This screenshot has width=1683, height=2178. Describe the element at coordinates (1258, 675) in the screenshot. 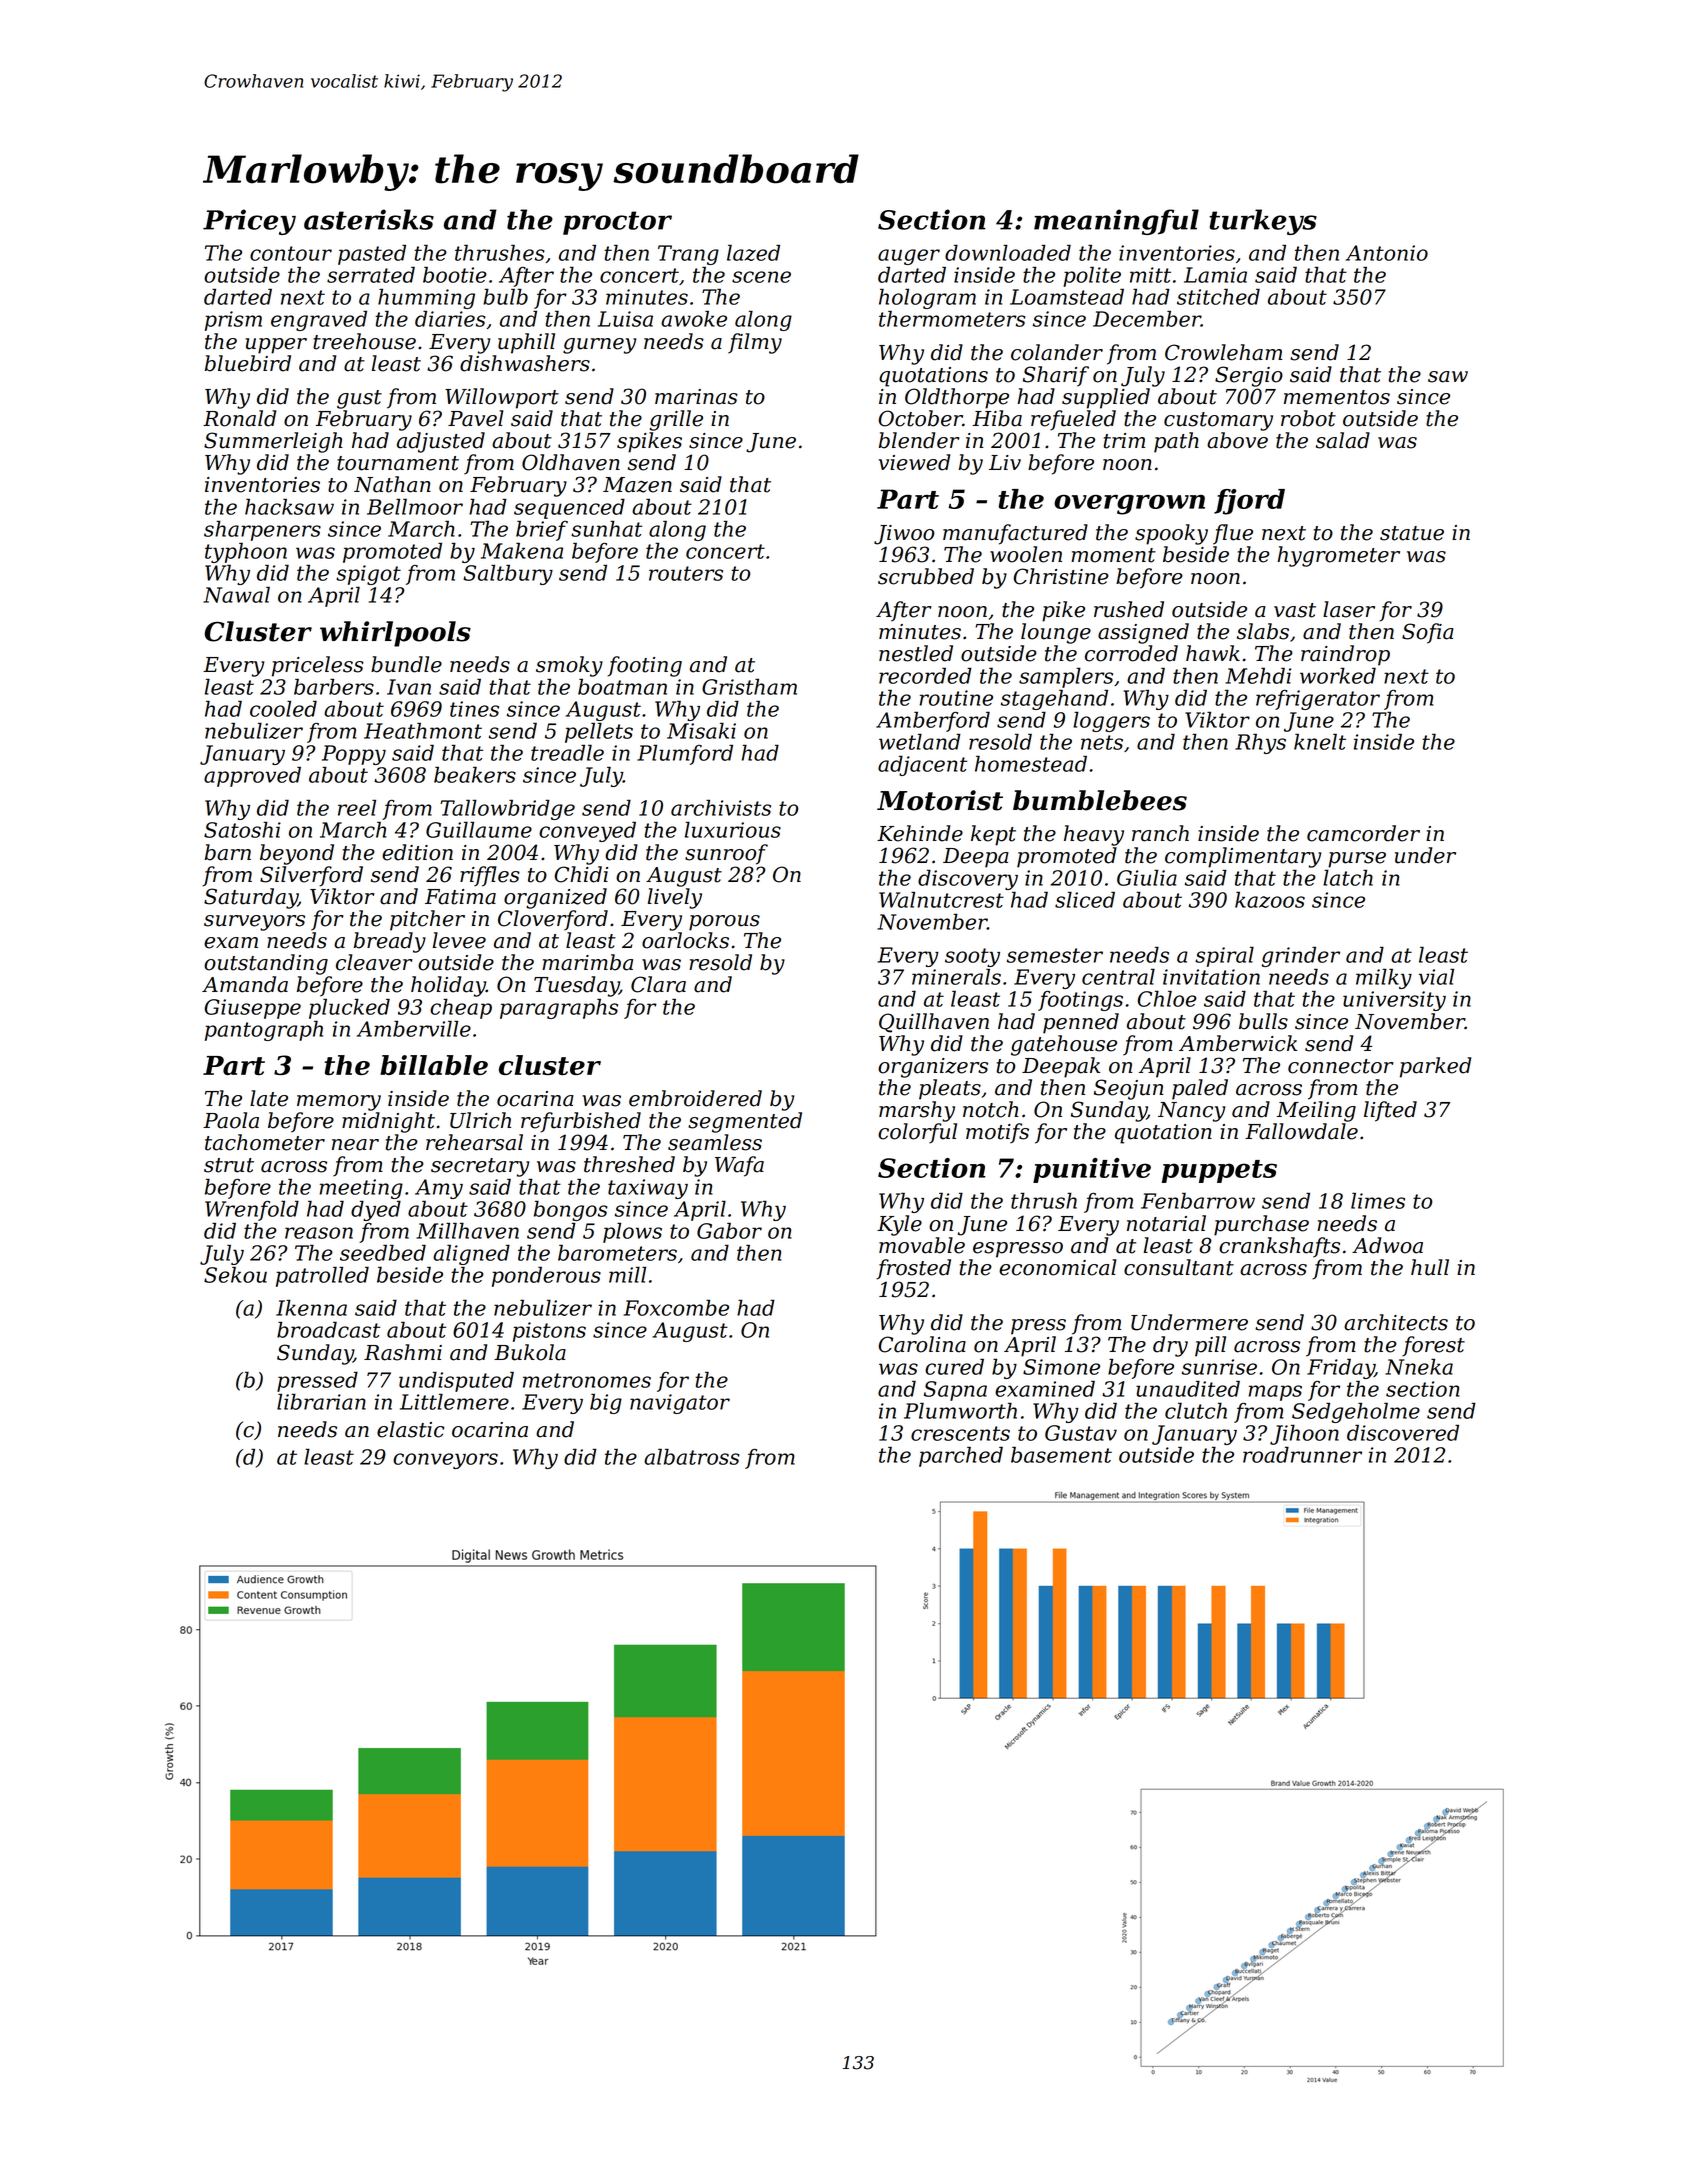

I see `Mehdi` at that location.
